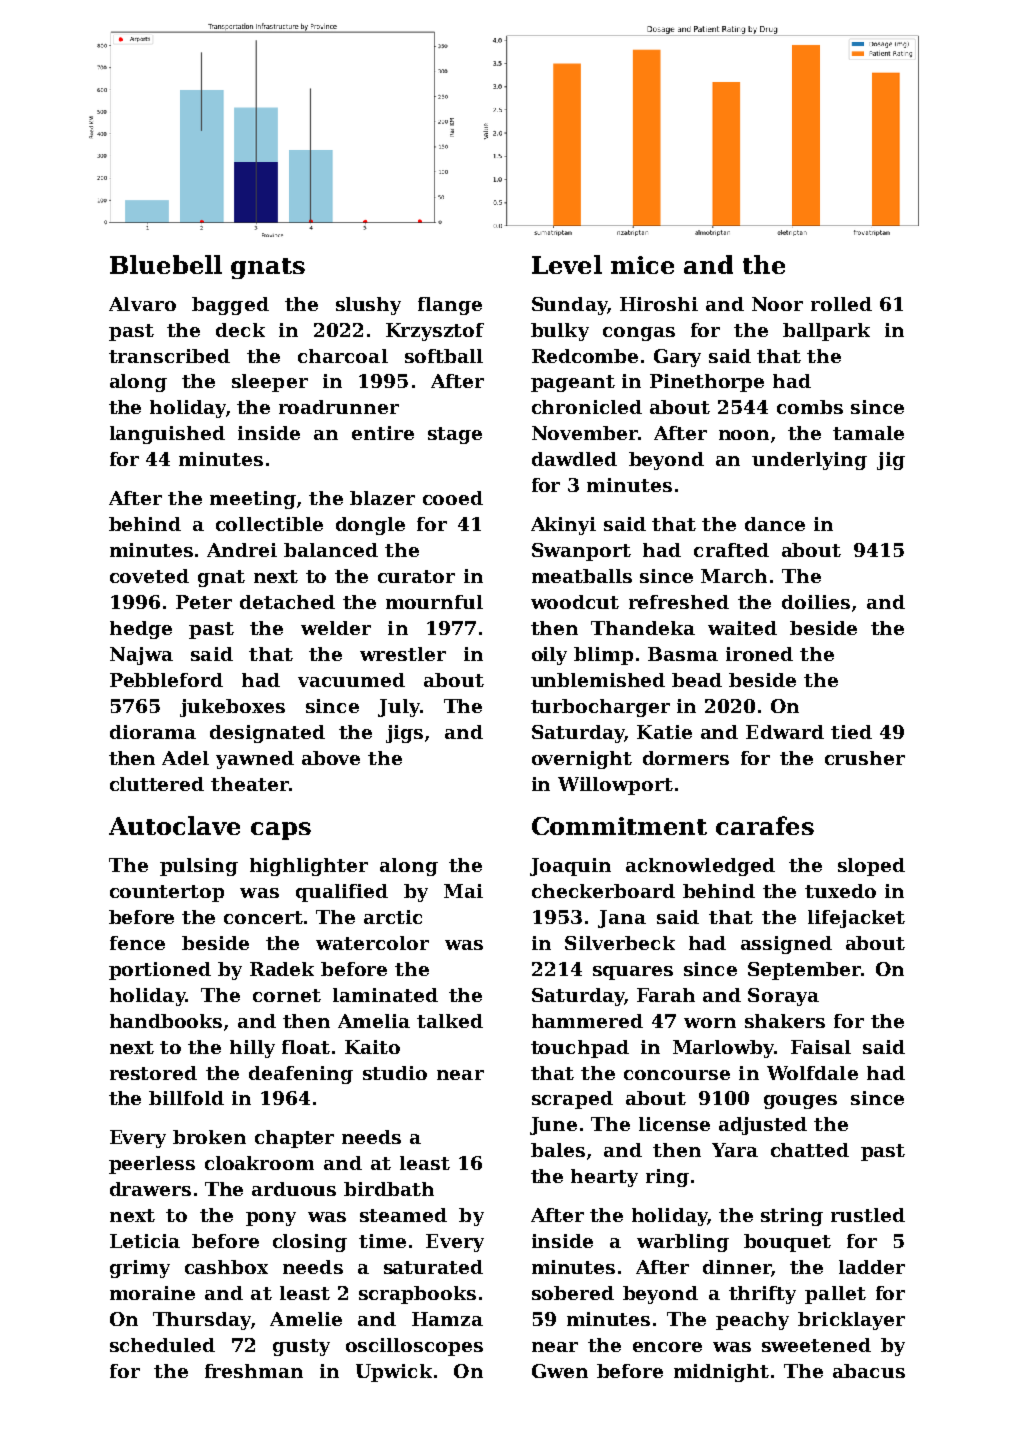 The image size is (1014, 1440). What do you see at coordinates (152, 1165) in the screenshot?
I see `peerless` at bounding box center [152, 1165].
